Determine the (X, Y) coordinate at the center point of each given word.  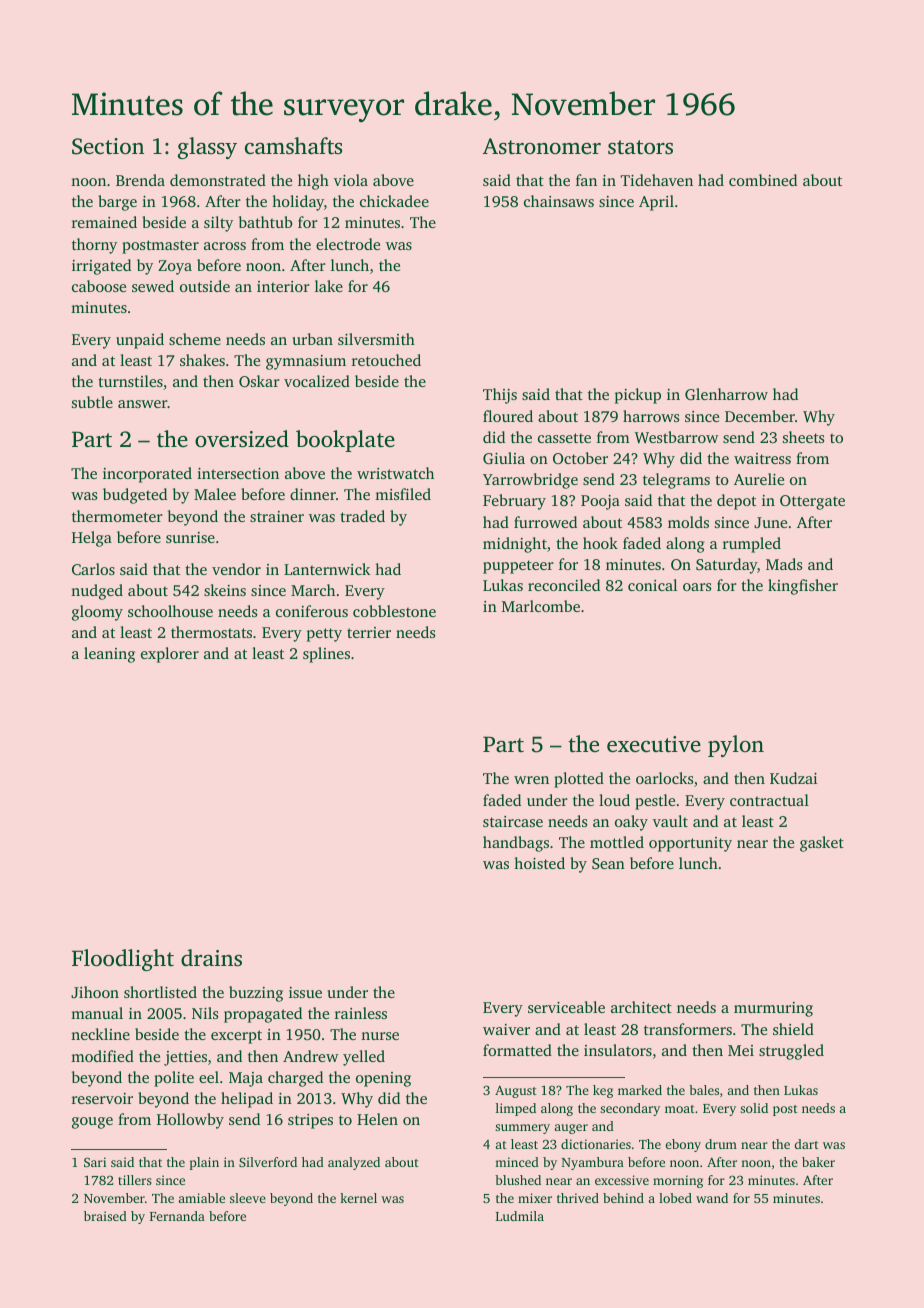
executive (654, 744)
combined (763, 180)
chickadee (394, 201)
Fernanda (177, 1216)
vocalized (317, 381)
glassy (207, 148)
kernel (358, 1198)
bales (704, 1090)
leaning (109, 655)
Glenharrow (726, 394)
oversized (242, 439)
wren (531, 780)
